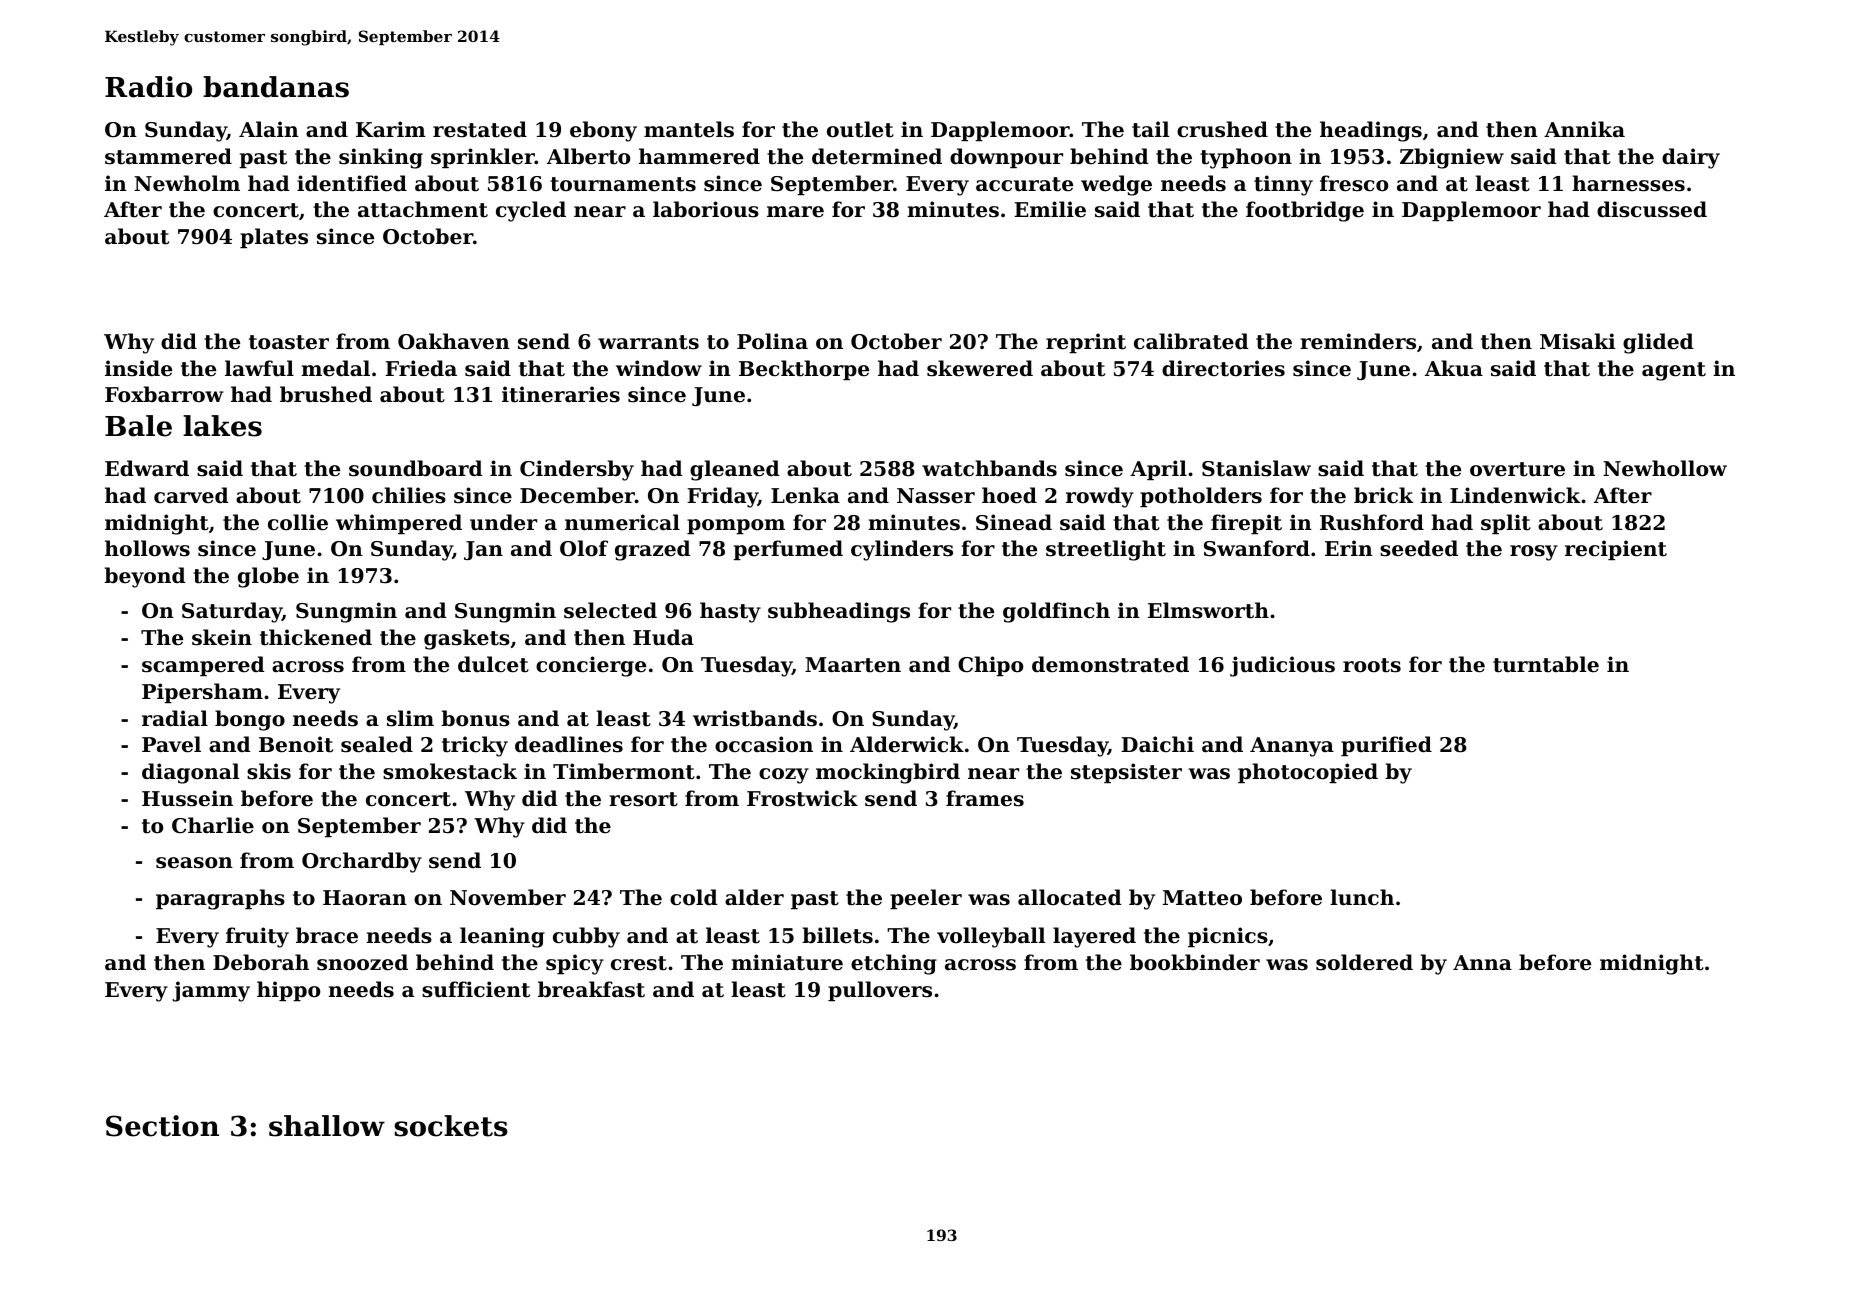  Describe the element at coordinates (880, 991) in the document. I see `pullovers` at that location.
